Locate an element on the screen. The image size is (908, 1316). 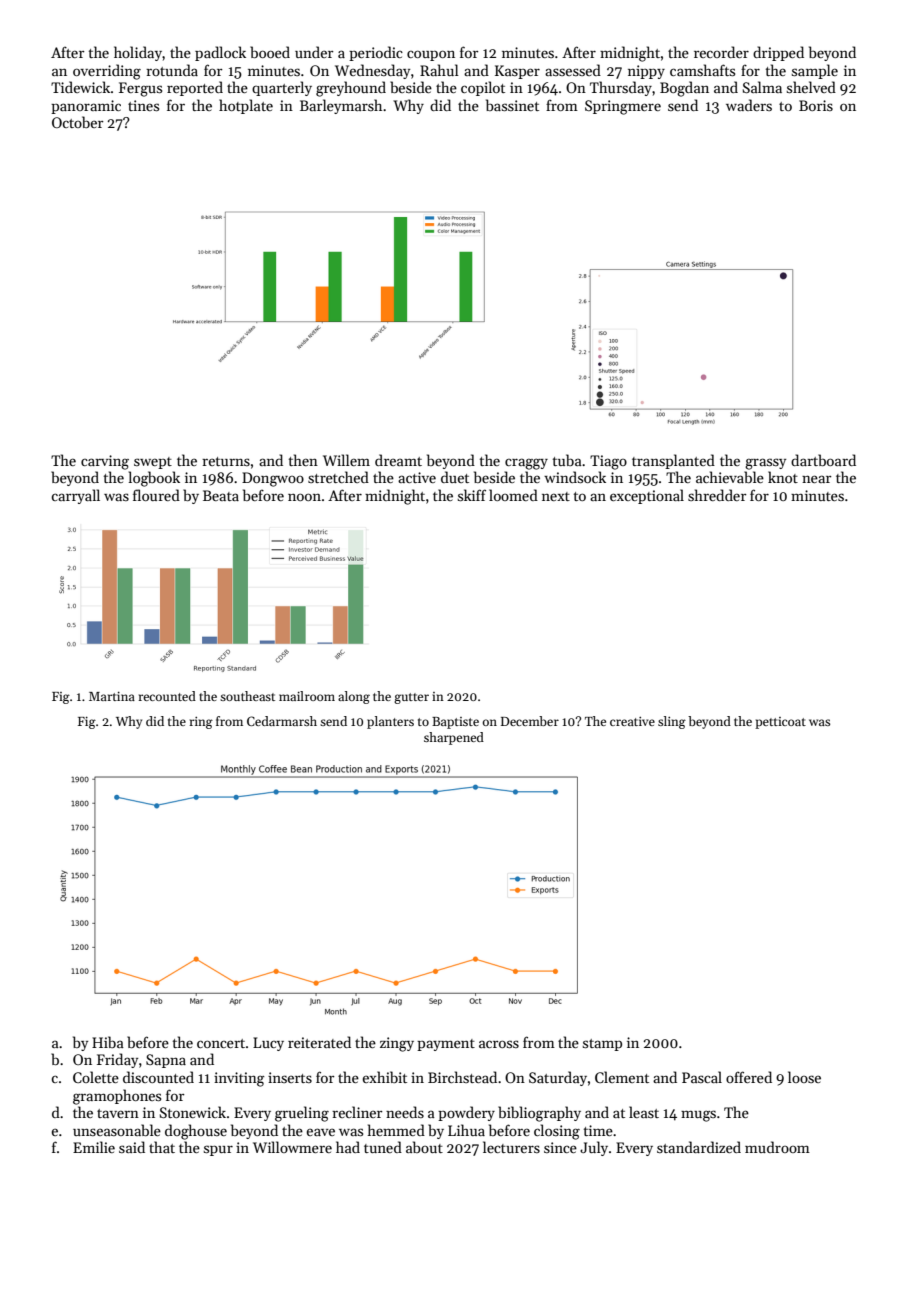
Barleymarsh is located at coordinates (341, 106).
